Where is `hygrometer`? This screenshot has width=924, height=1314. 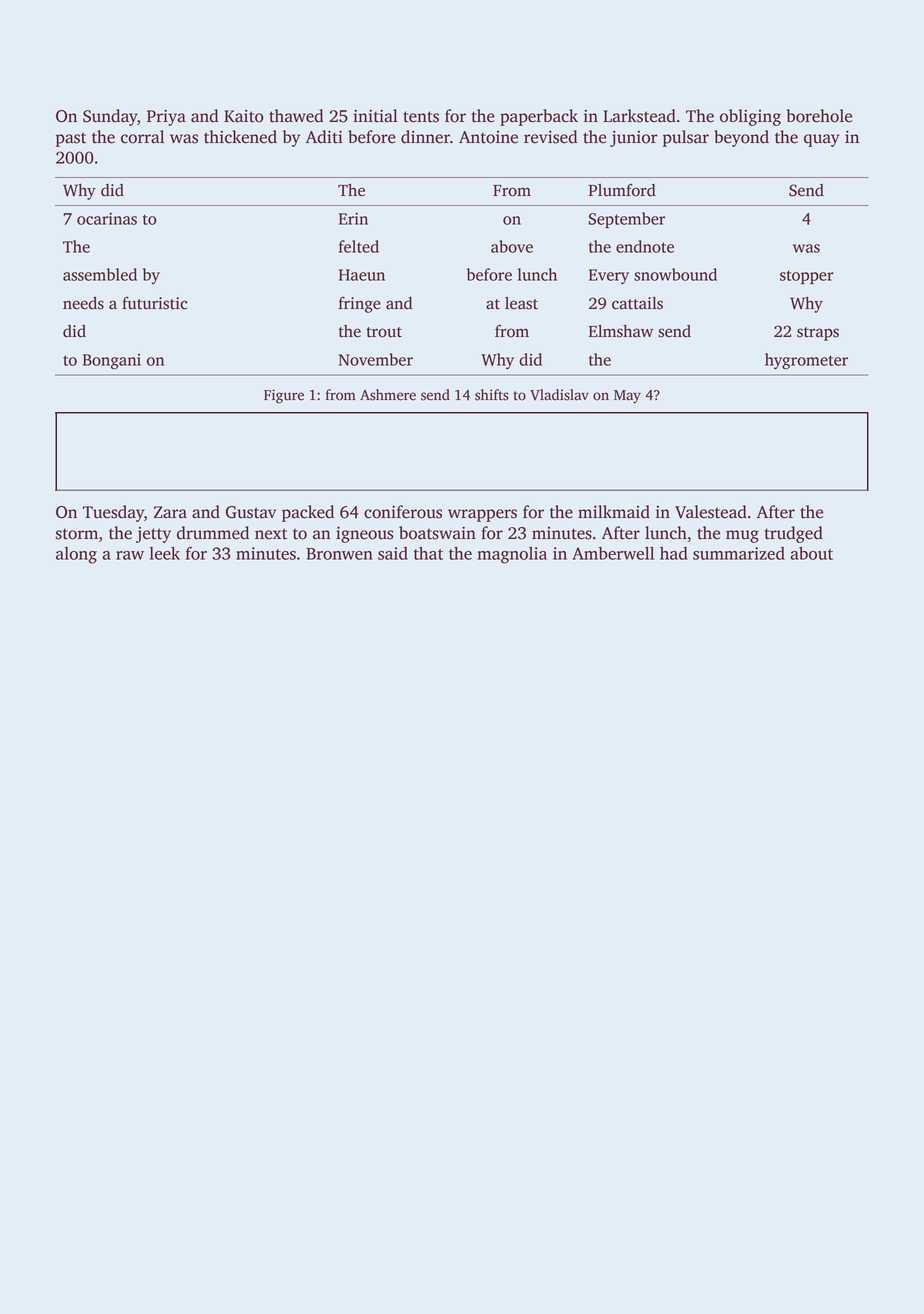 hygrometer is located at coordinates (806, 361).
